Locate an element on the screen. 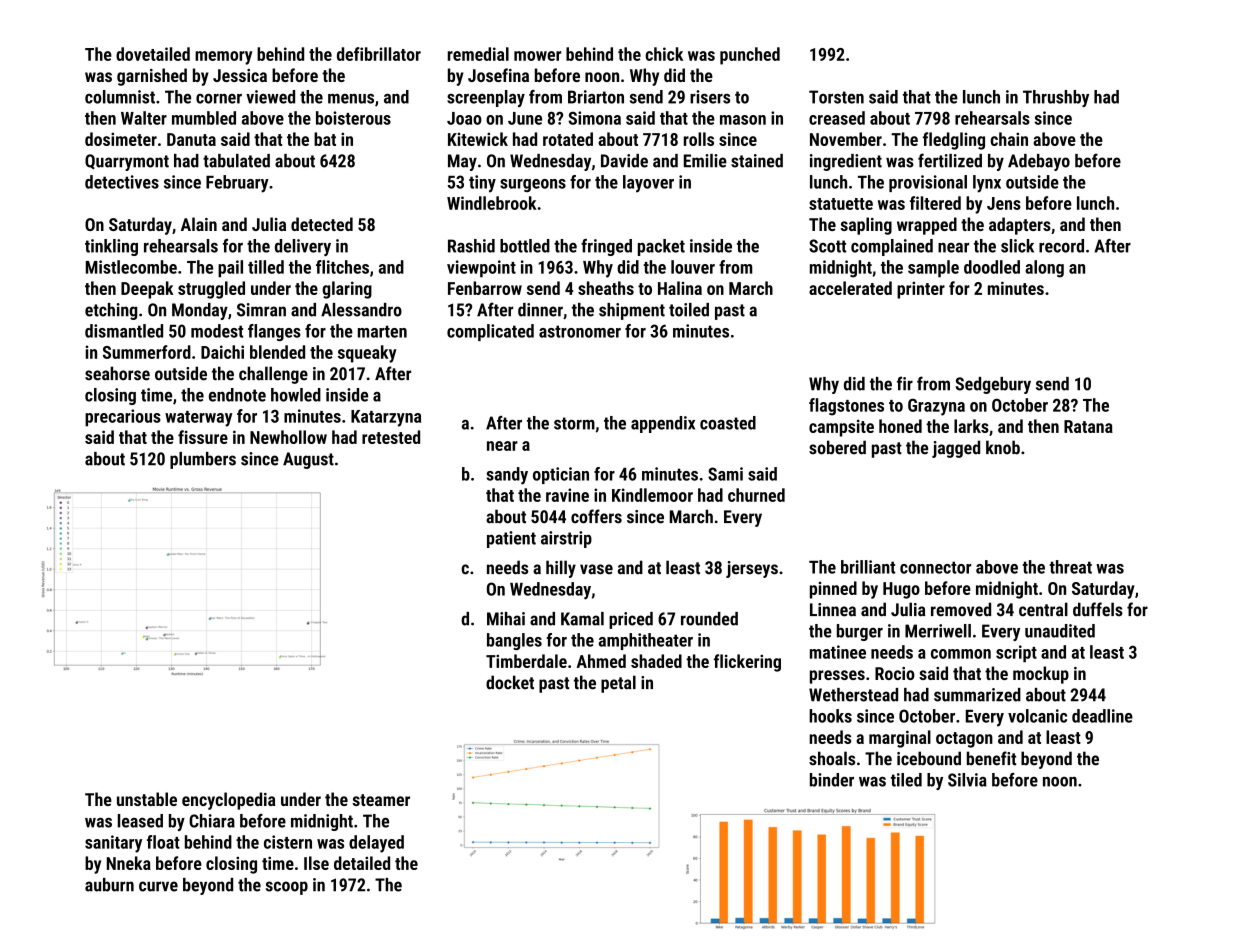 The image size is (1233, 952). Mistlecombe is located at coordinates (131, 267).
